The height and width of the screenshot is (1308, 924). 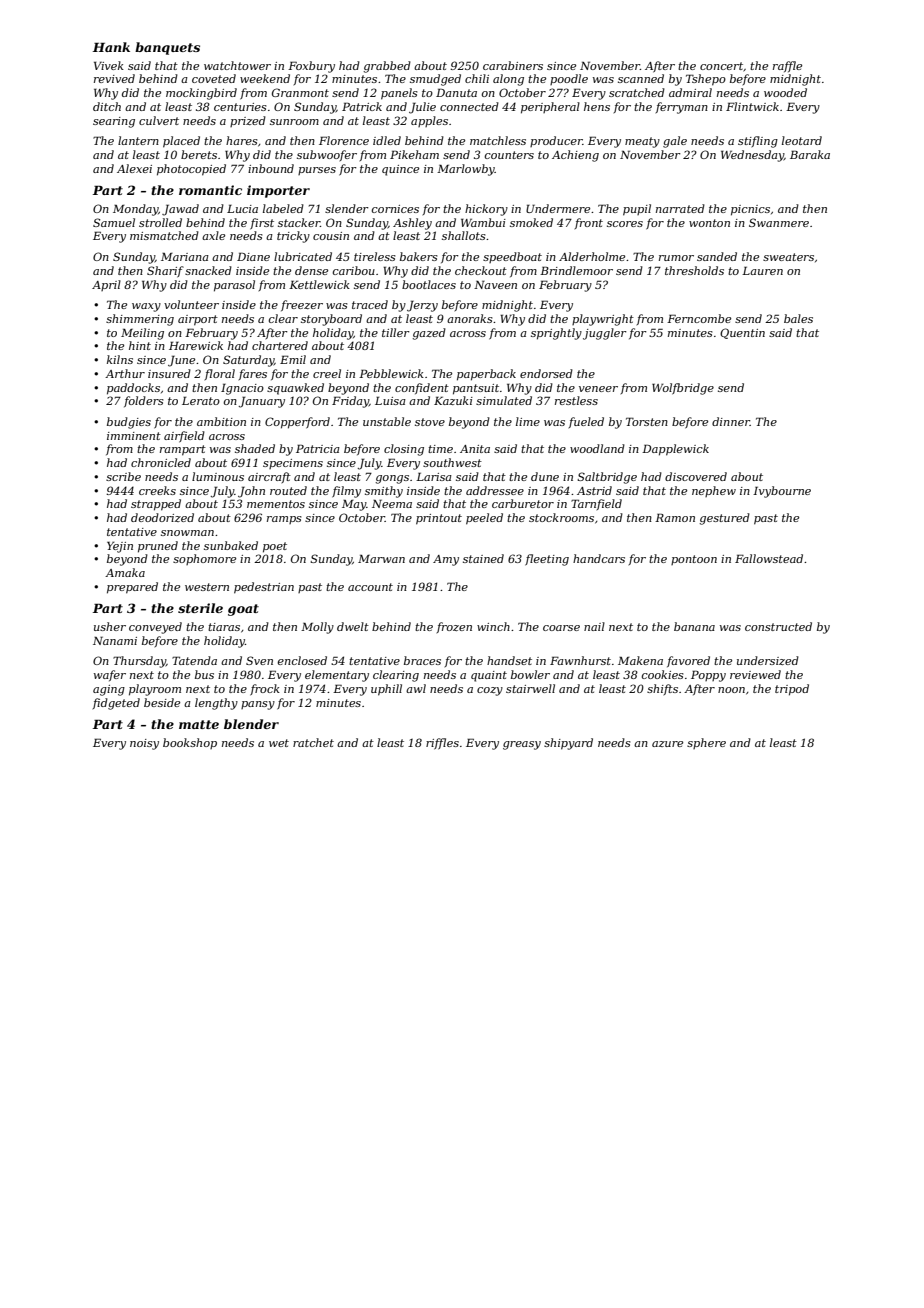 What do you see at coordinates (489, 676) in the screenshot?
I see `quaint` at bounding box center [489, 676].
